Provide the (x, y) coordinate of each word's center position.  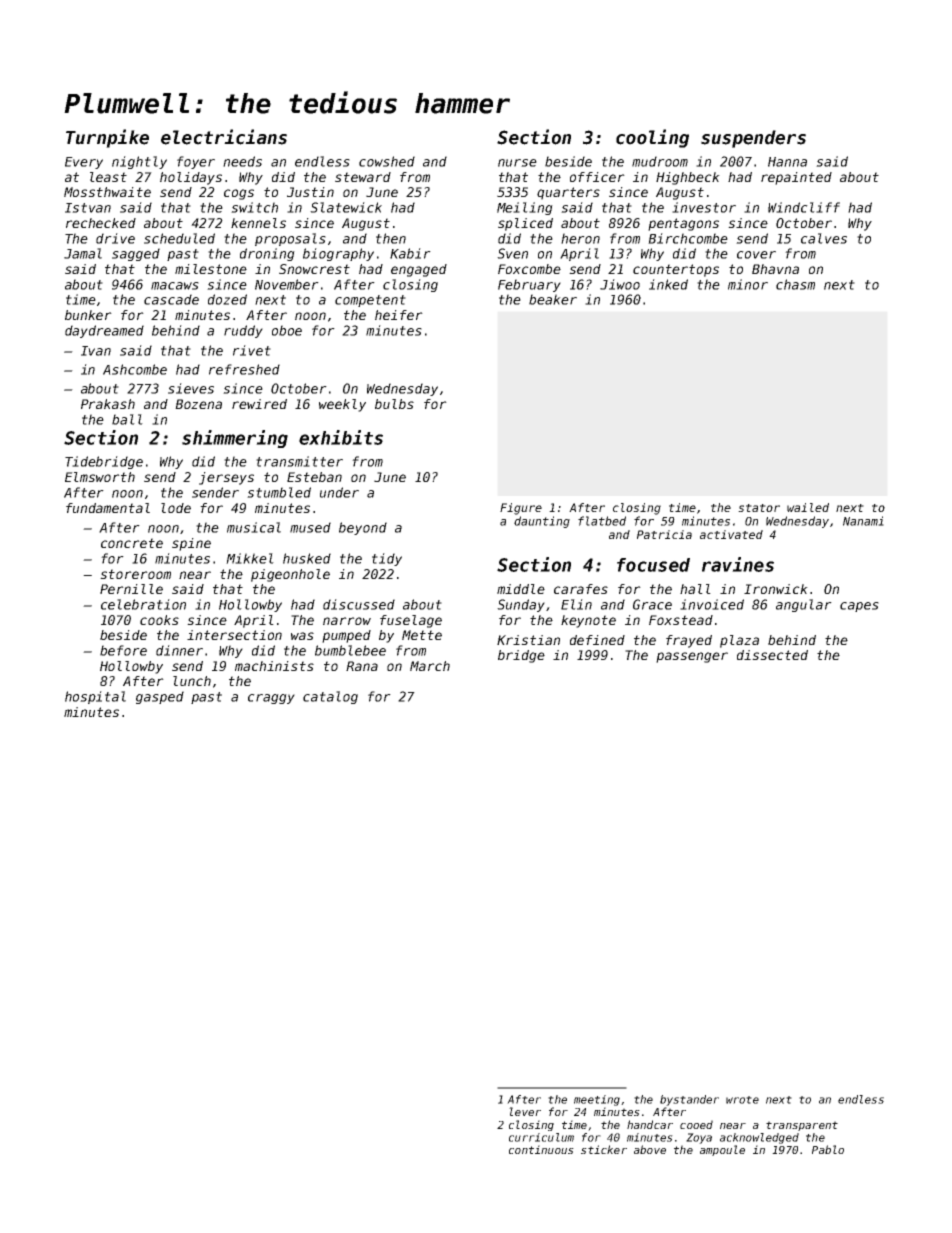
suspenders (753, 139)
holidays (191, 178)
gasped (160, 697)
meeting (597, 1100)
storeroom (135, 574)
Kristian (528, 640)
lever (525, 1111)
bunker (88, 315)
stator (759, 508)
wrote (742, 1100)
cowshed (387, 161)
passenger (692, 657)
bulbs (394, 404)
